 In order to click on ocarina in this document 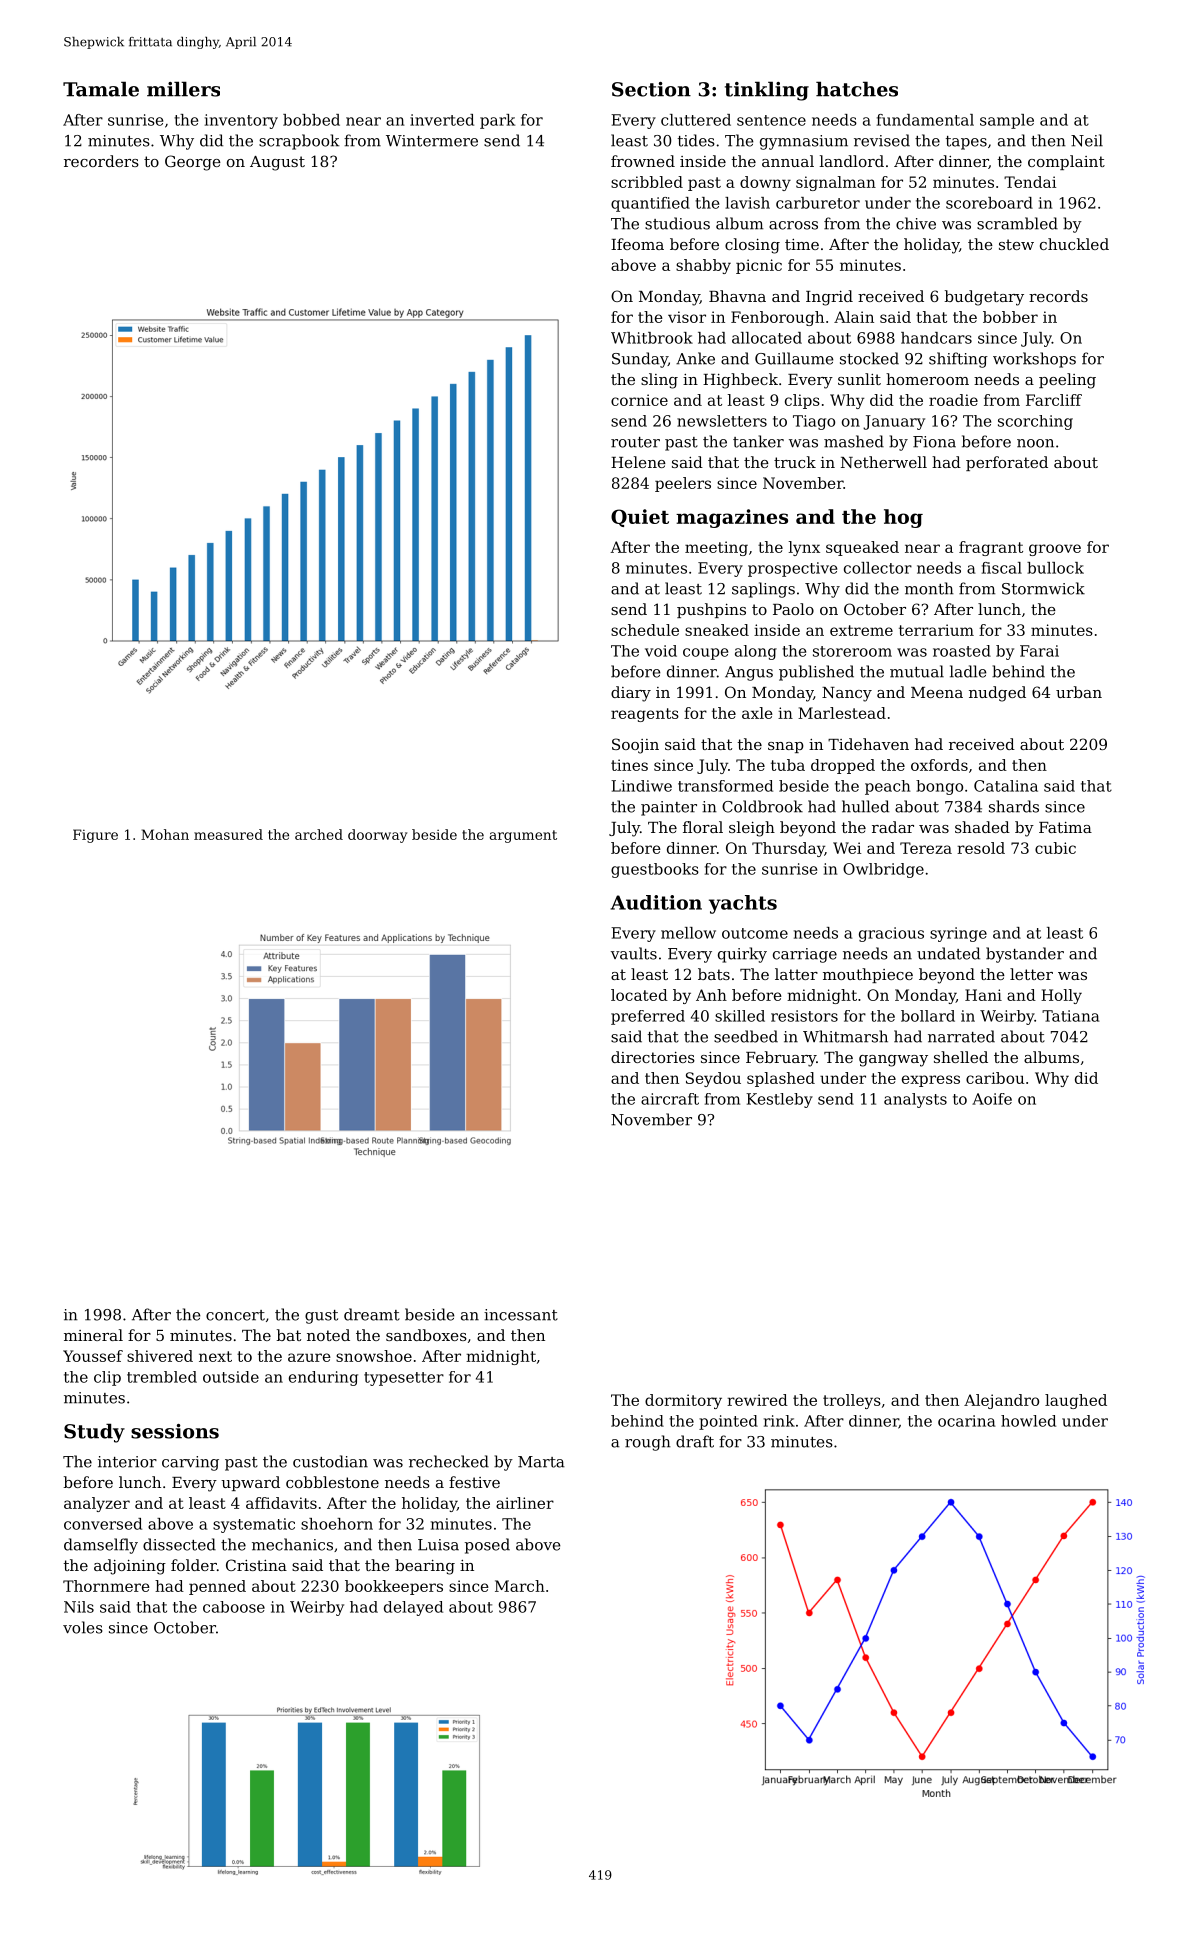, I will do `click(966, 1421)`.
